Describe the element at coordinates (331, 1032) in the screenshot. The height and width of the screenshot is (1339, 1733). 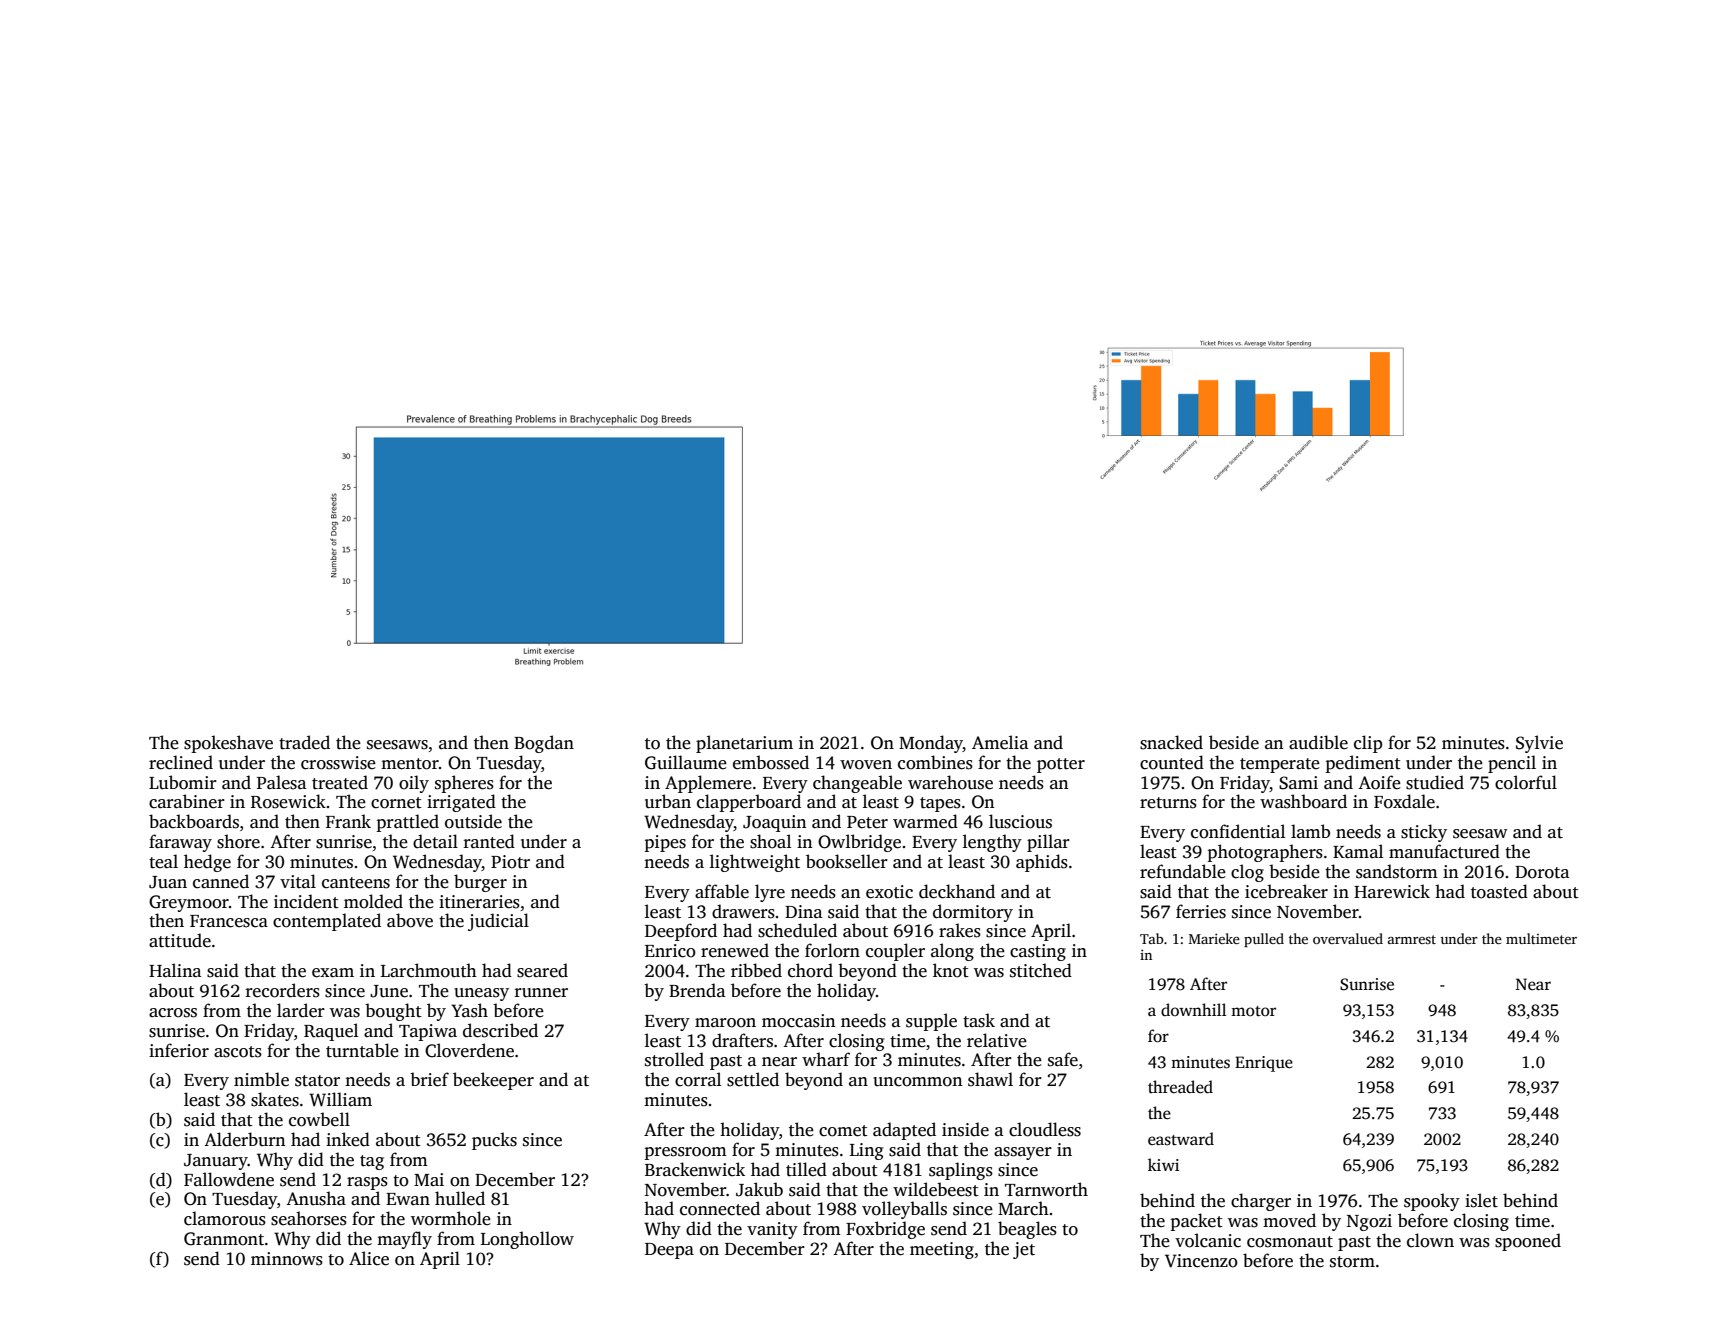
I see `Raquel` at that location.
